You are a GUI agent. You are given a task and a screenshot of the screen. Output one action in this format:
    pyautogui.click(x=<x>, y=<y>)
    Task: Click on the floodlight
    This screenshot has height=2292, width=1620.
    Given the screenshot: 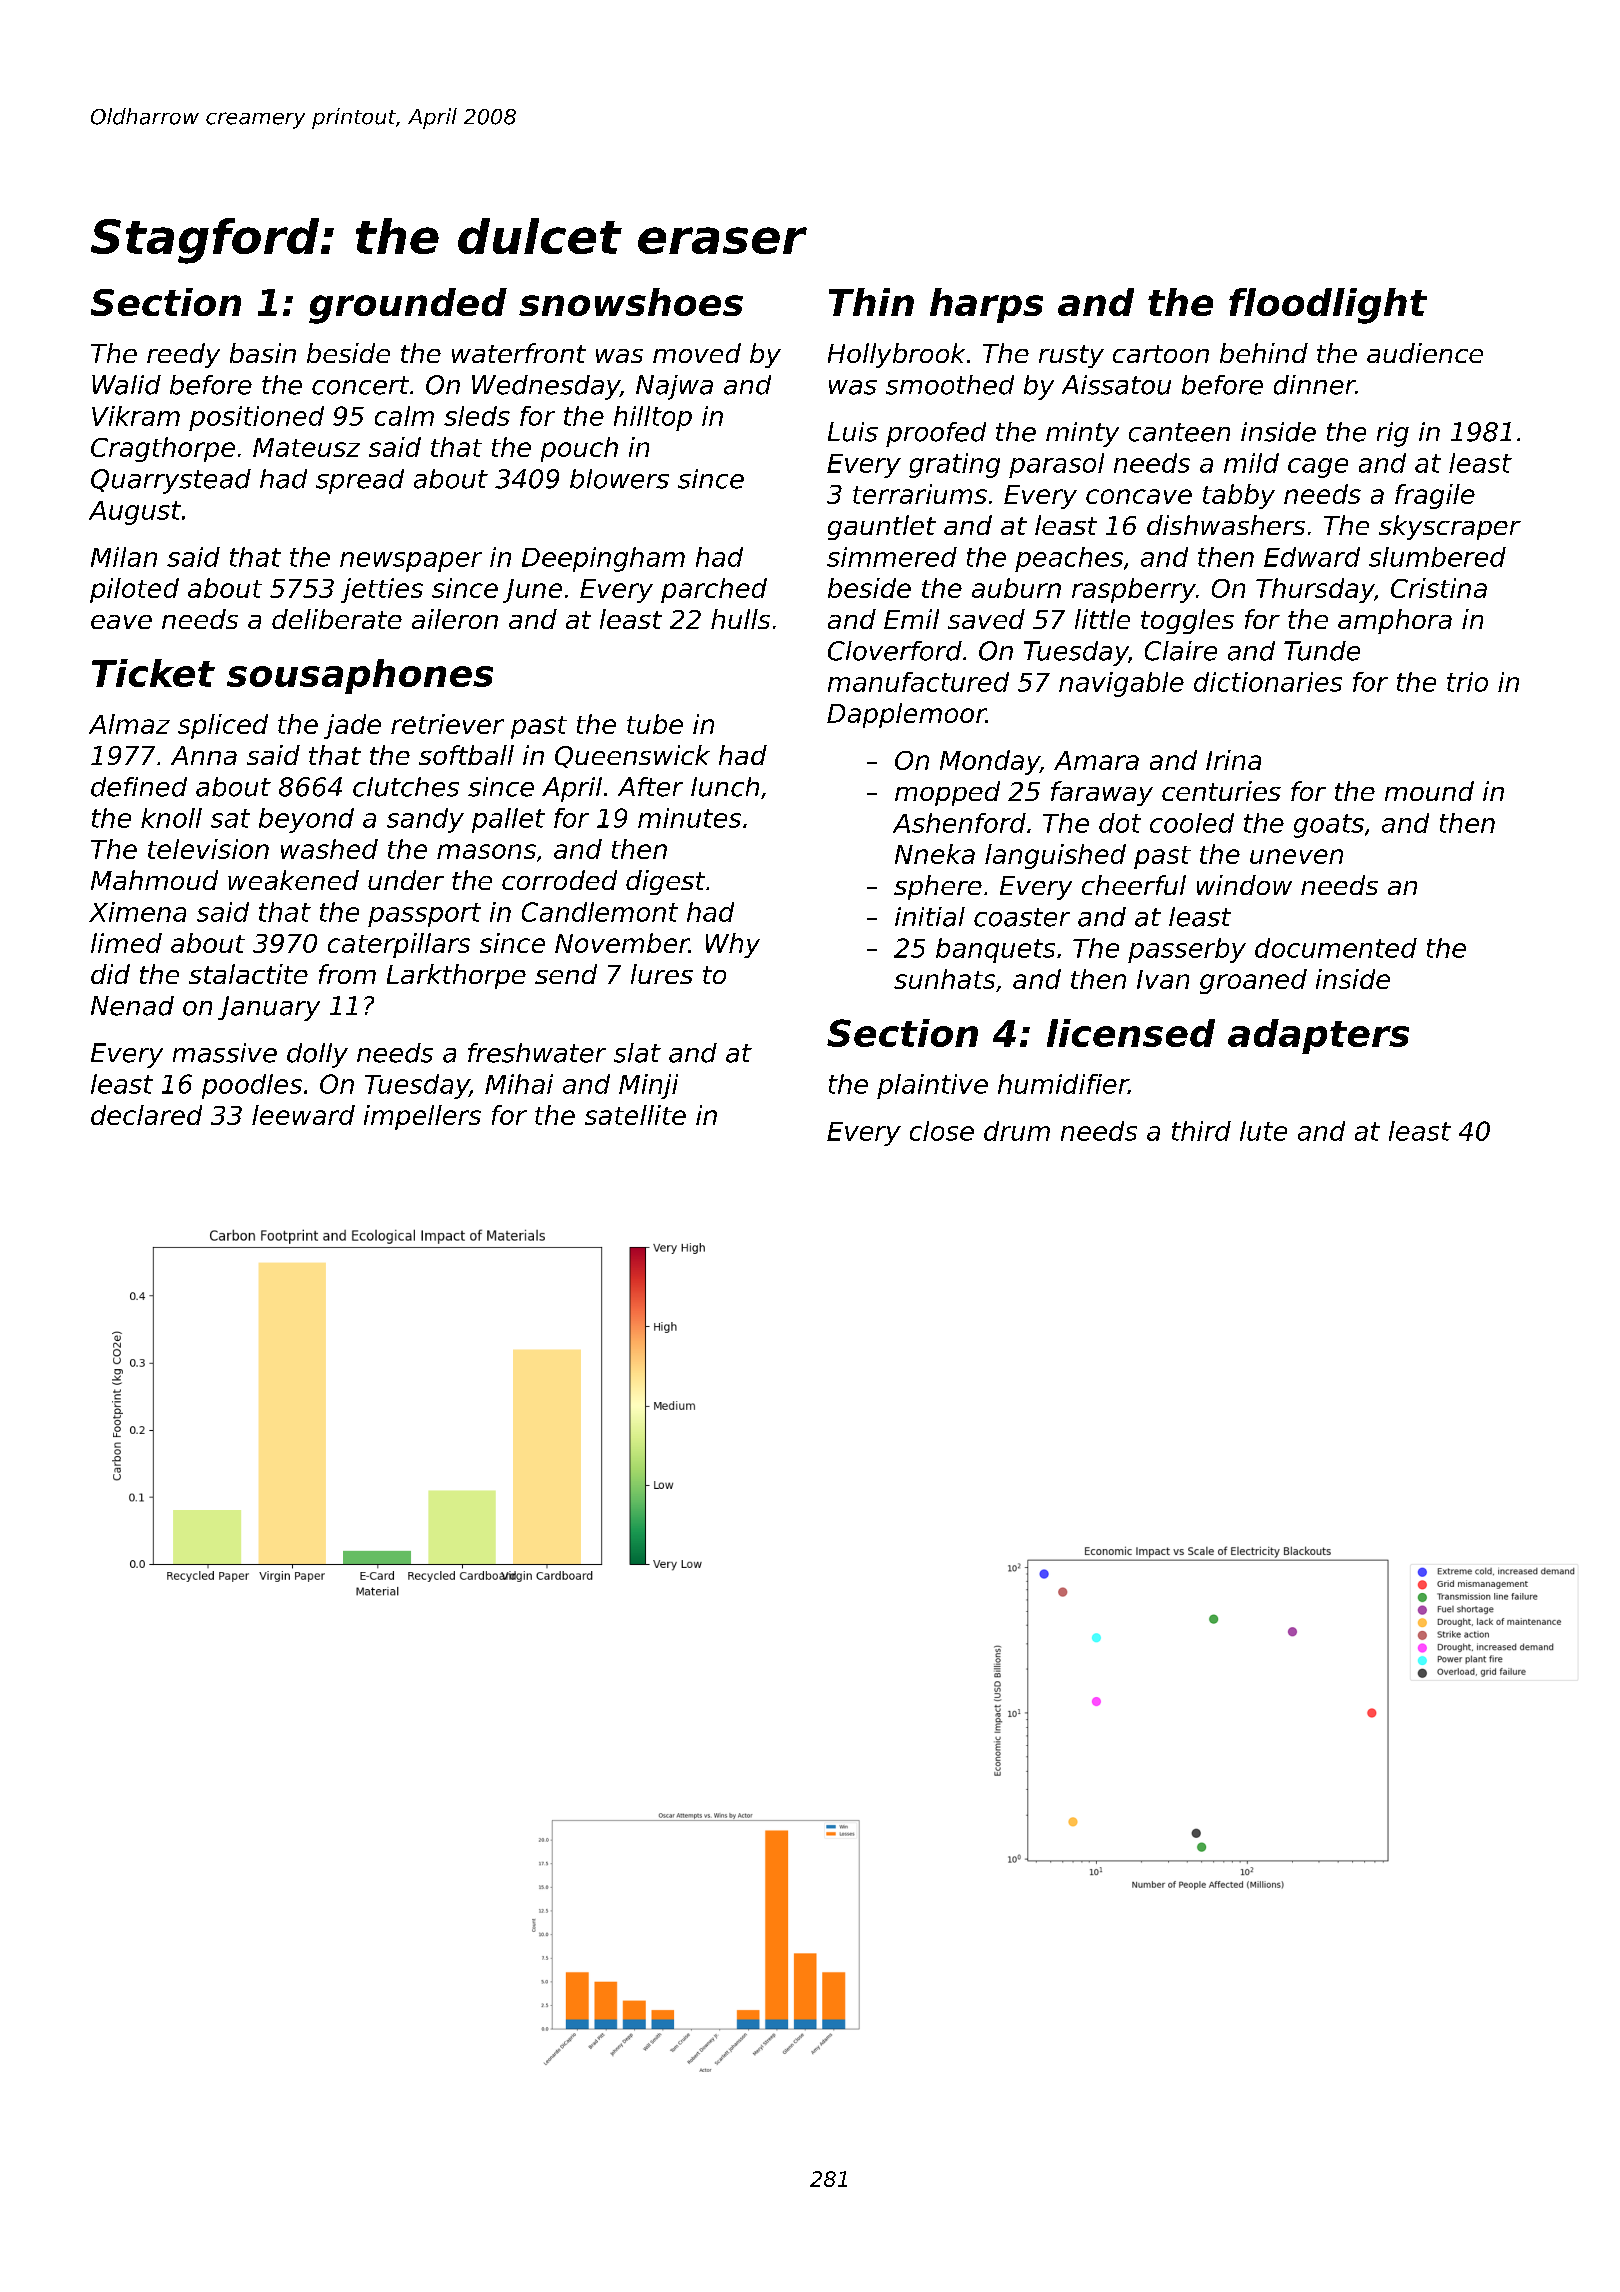 What is the action you would take?
    pyautogui.click(x=1328, y=306)
